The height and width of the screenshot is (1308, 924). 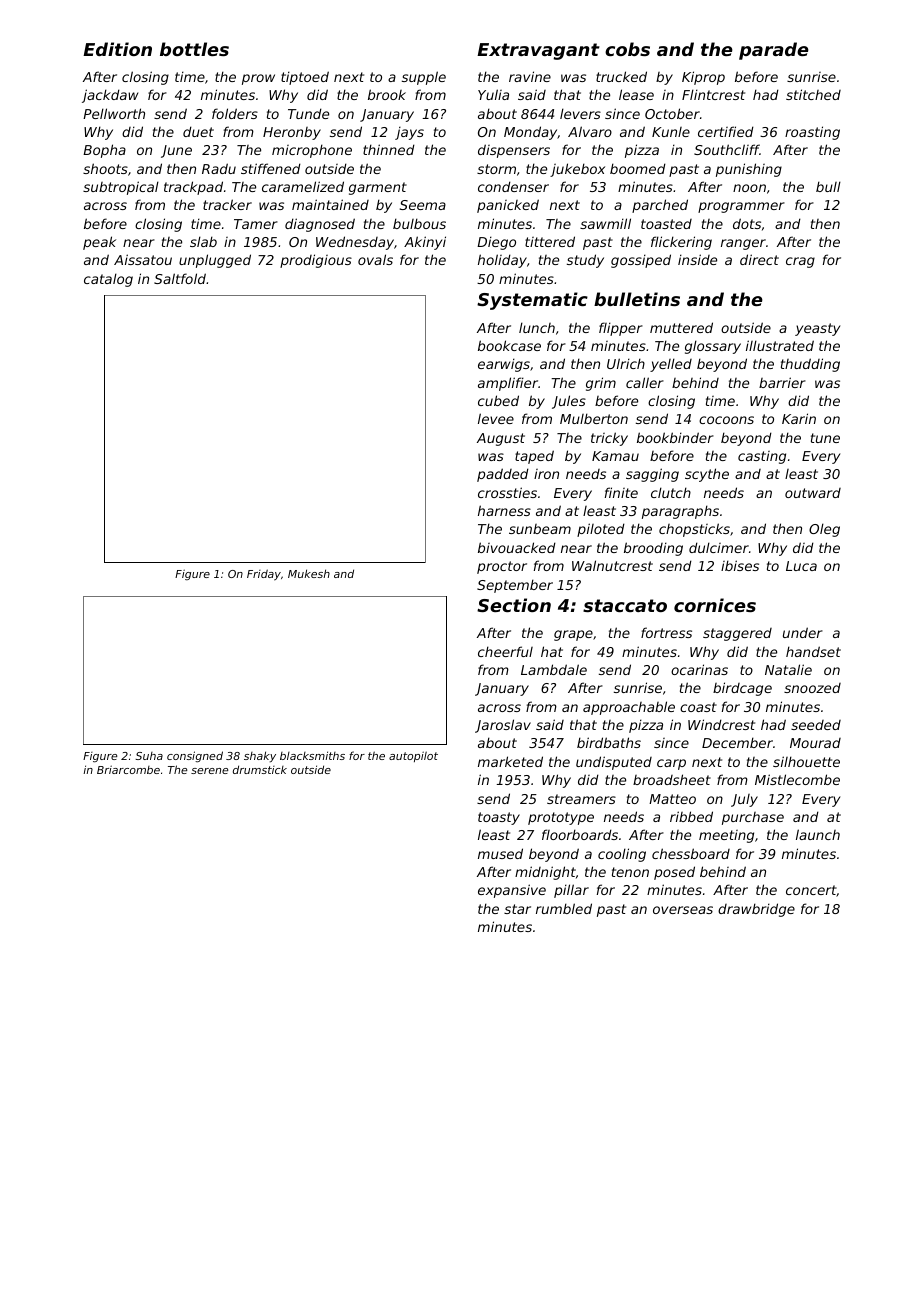 I want to click on Edition, so click(x=117, y=49).
